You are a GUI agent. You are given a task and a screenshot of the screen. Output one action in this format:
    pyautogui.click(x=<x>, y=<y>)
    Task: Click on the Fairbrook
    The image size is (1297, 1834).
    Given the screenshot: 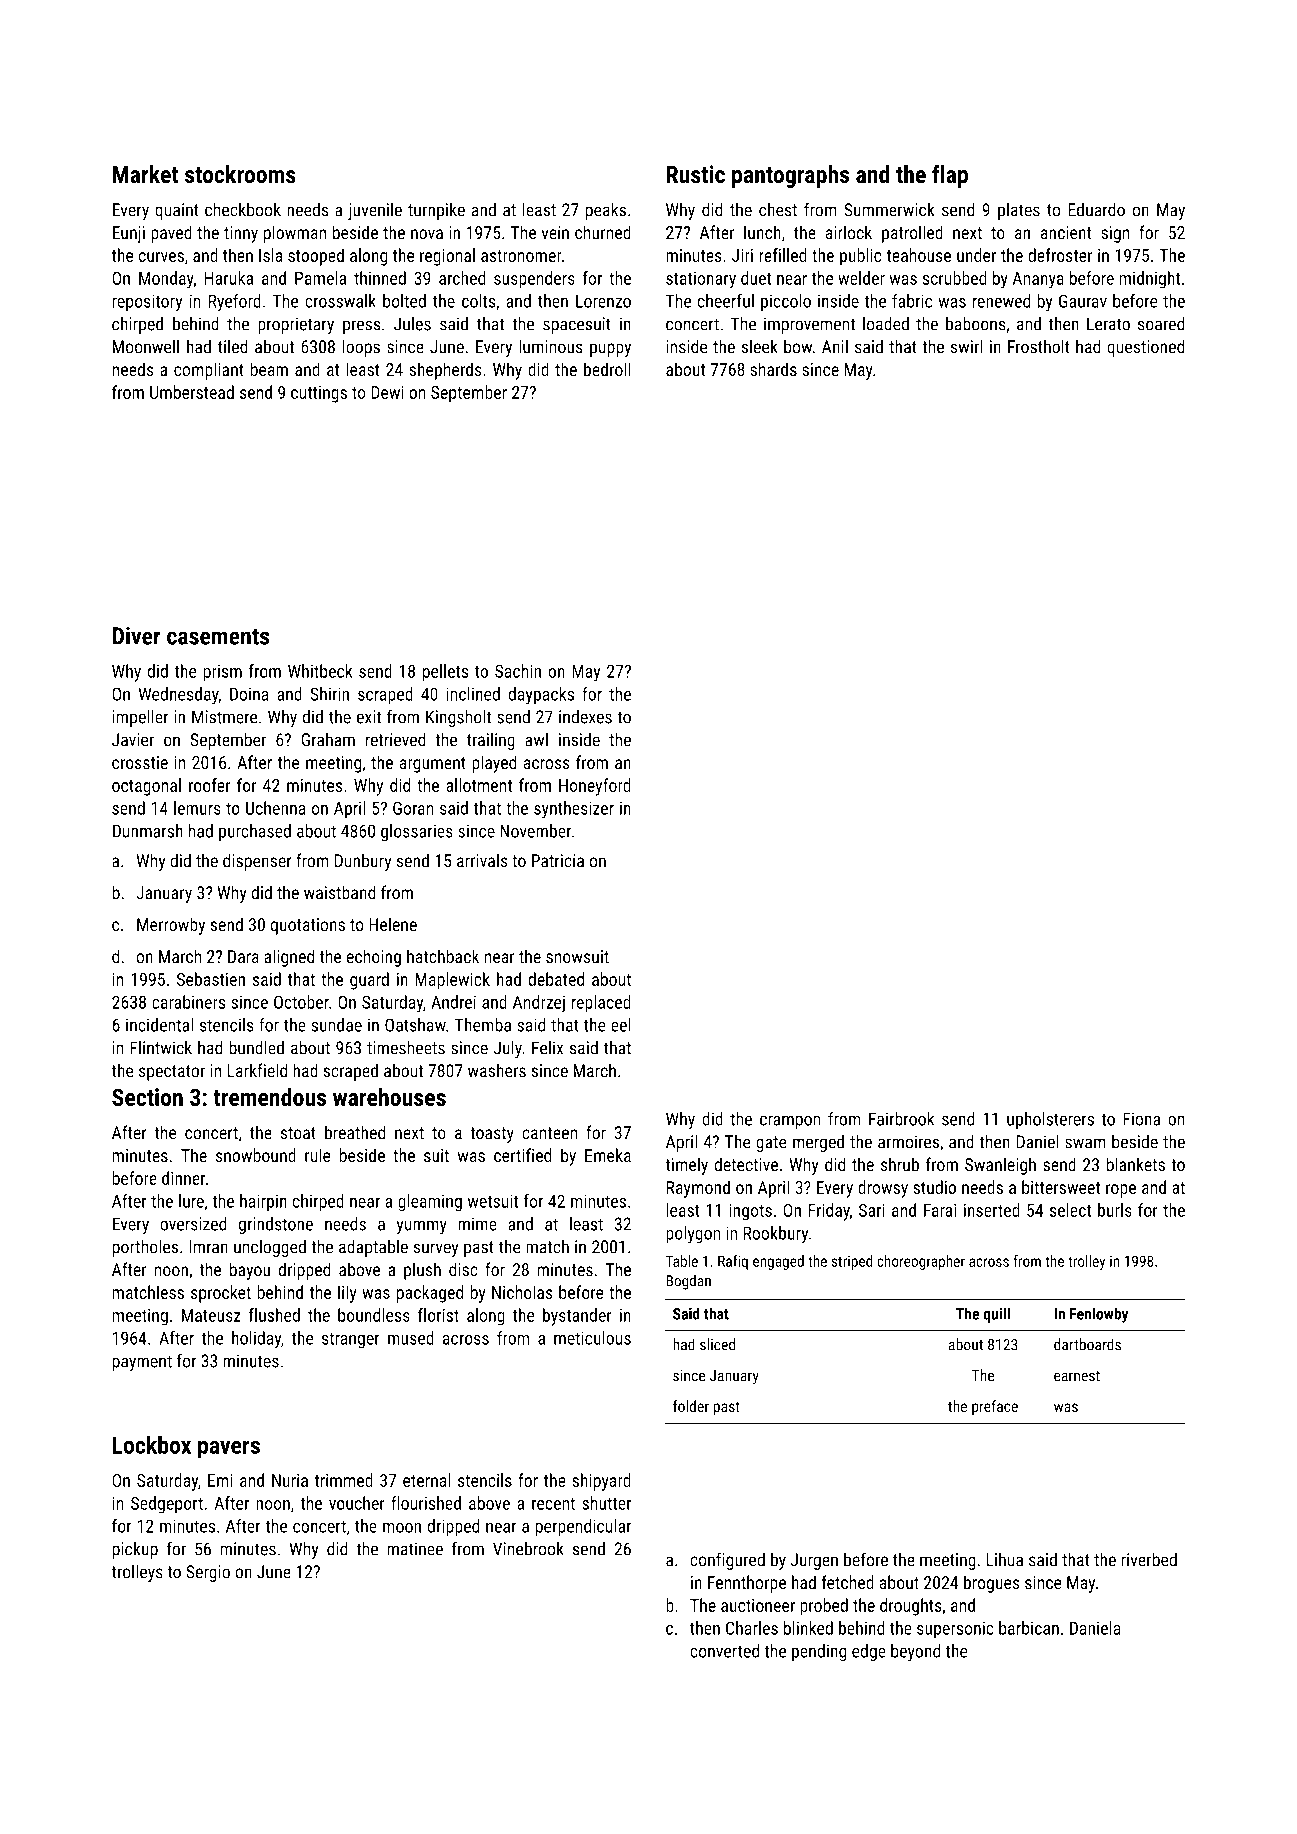 What is the action you would take?
    pyautogui.click(x=901, y=1119)
